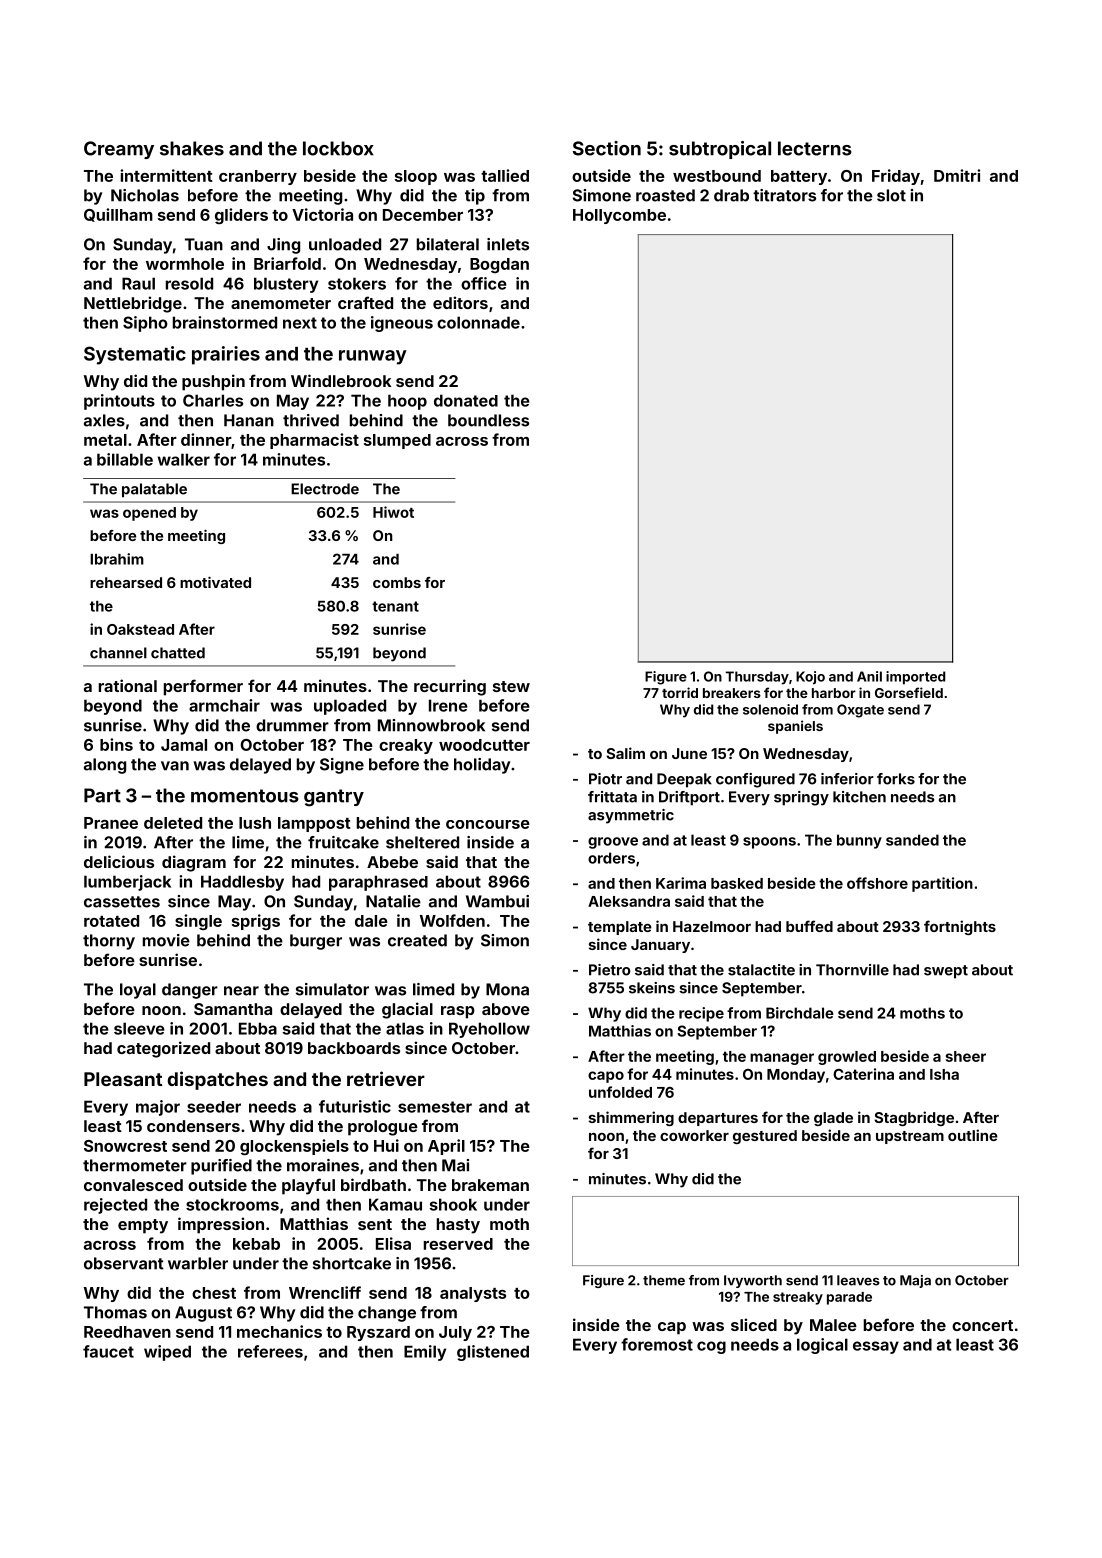 This screenshot has width=1102, height=1558. I want to click on inferior, so click(847, 779).
